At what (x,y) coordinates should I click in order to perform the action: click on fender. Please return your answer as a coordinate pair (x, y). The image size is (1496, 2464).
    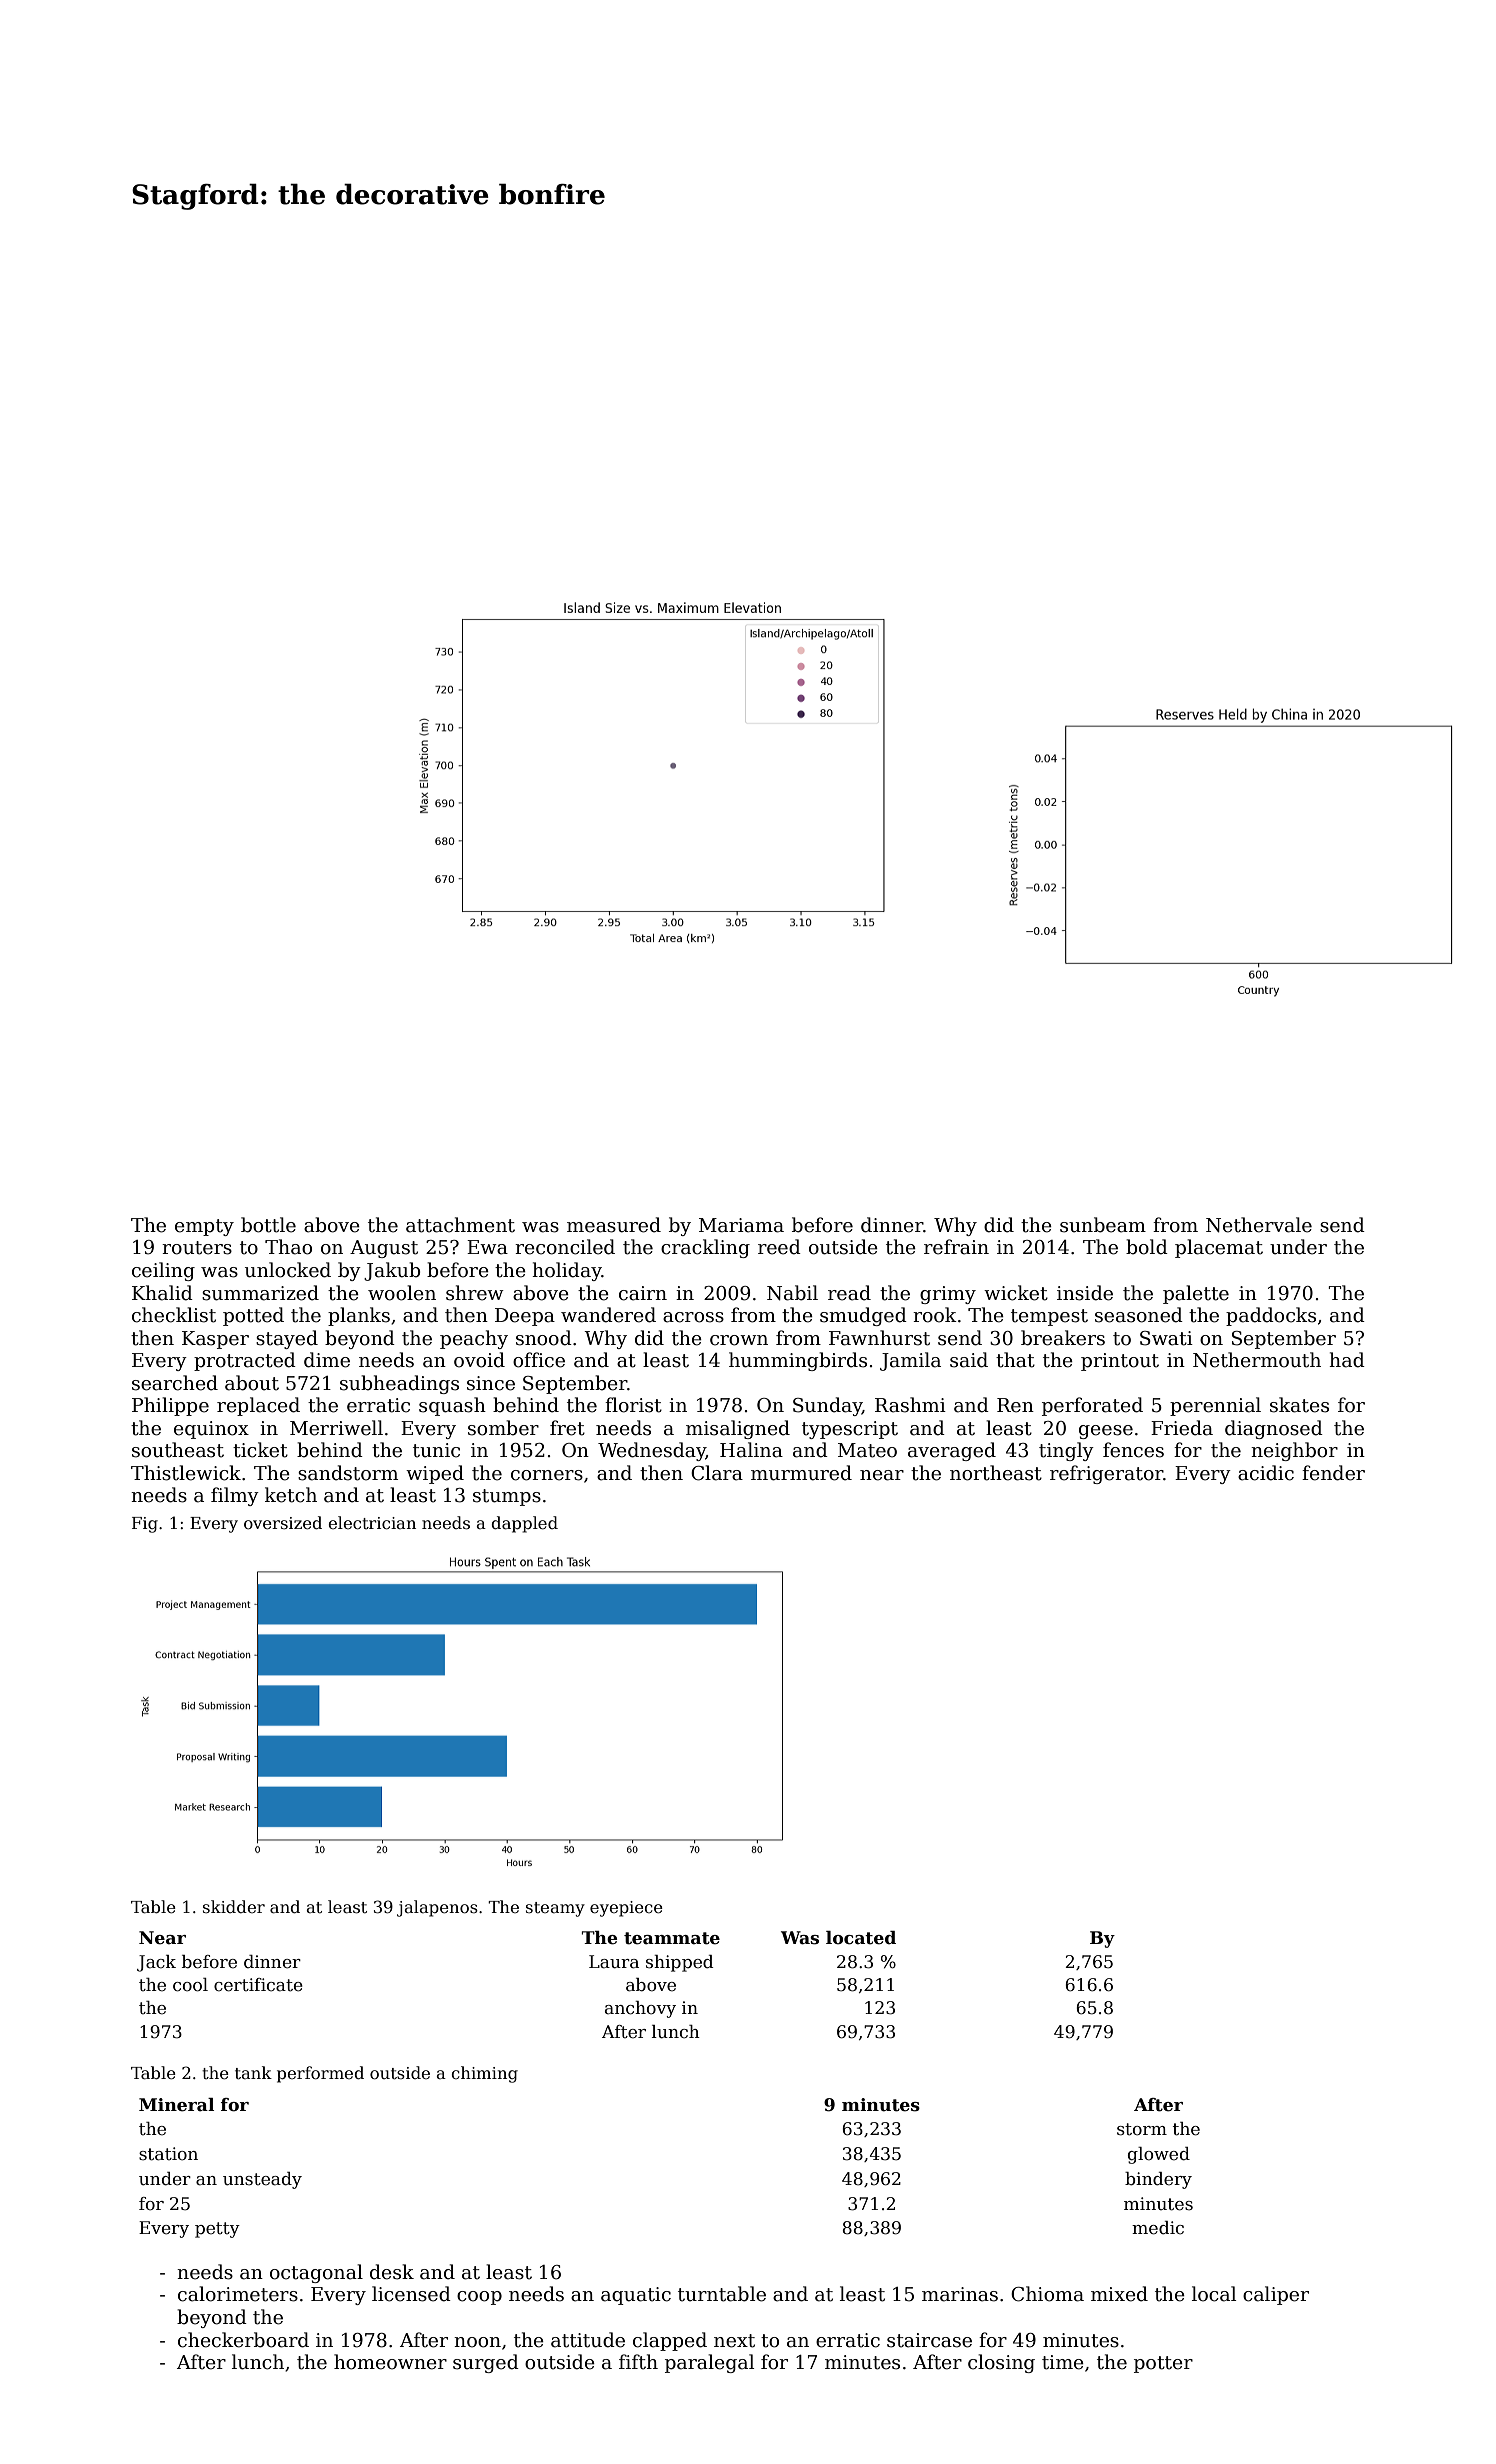
    Looking at the image, I should click on (1333, 1473).
